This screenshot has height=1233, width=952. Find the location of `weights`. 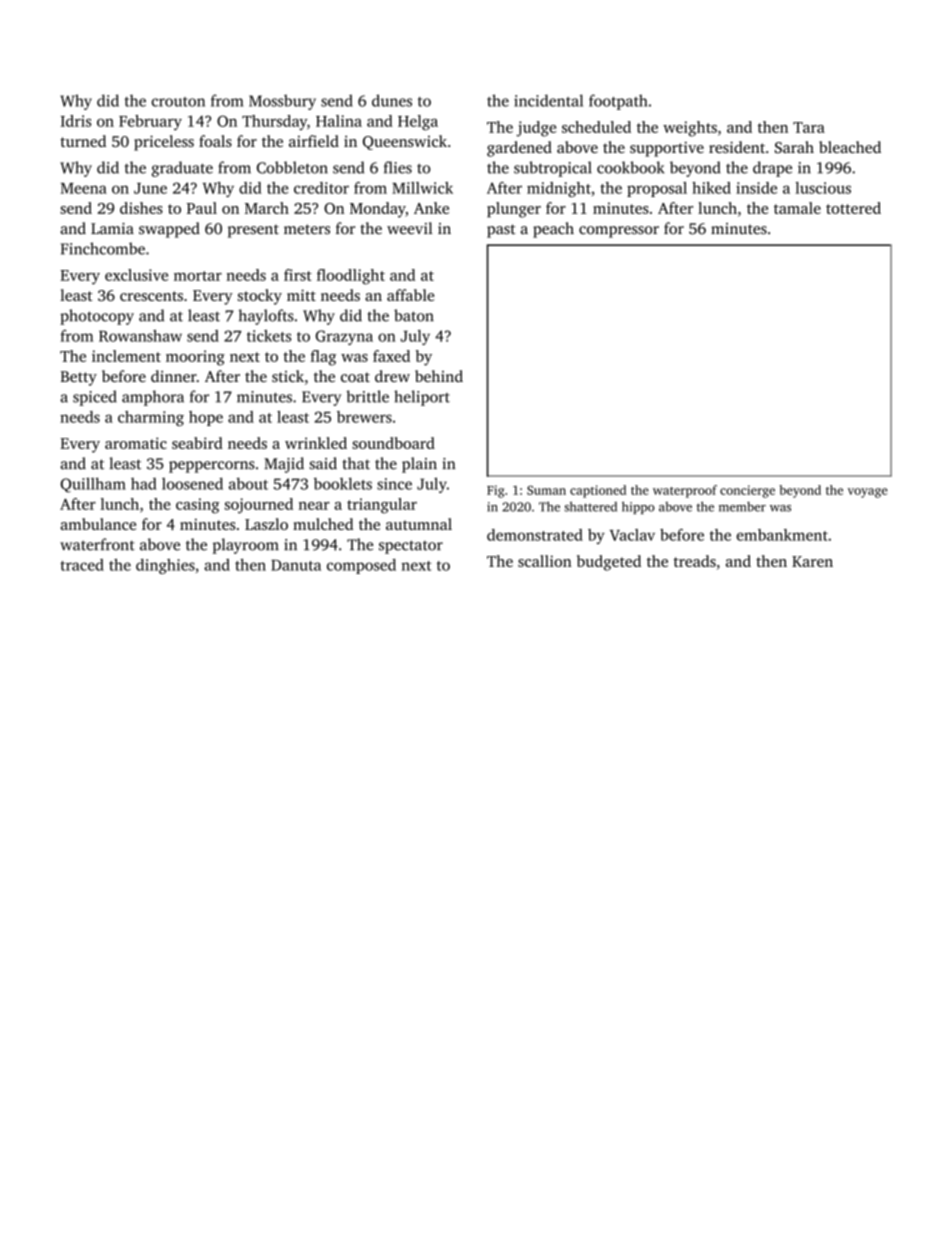

weights is located at coordinates (690, 129).
